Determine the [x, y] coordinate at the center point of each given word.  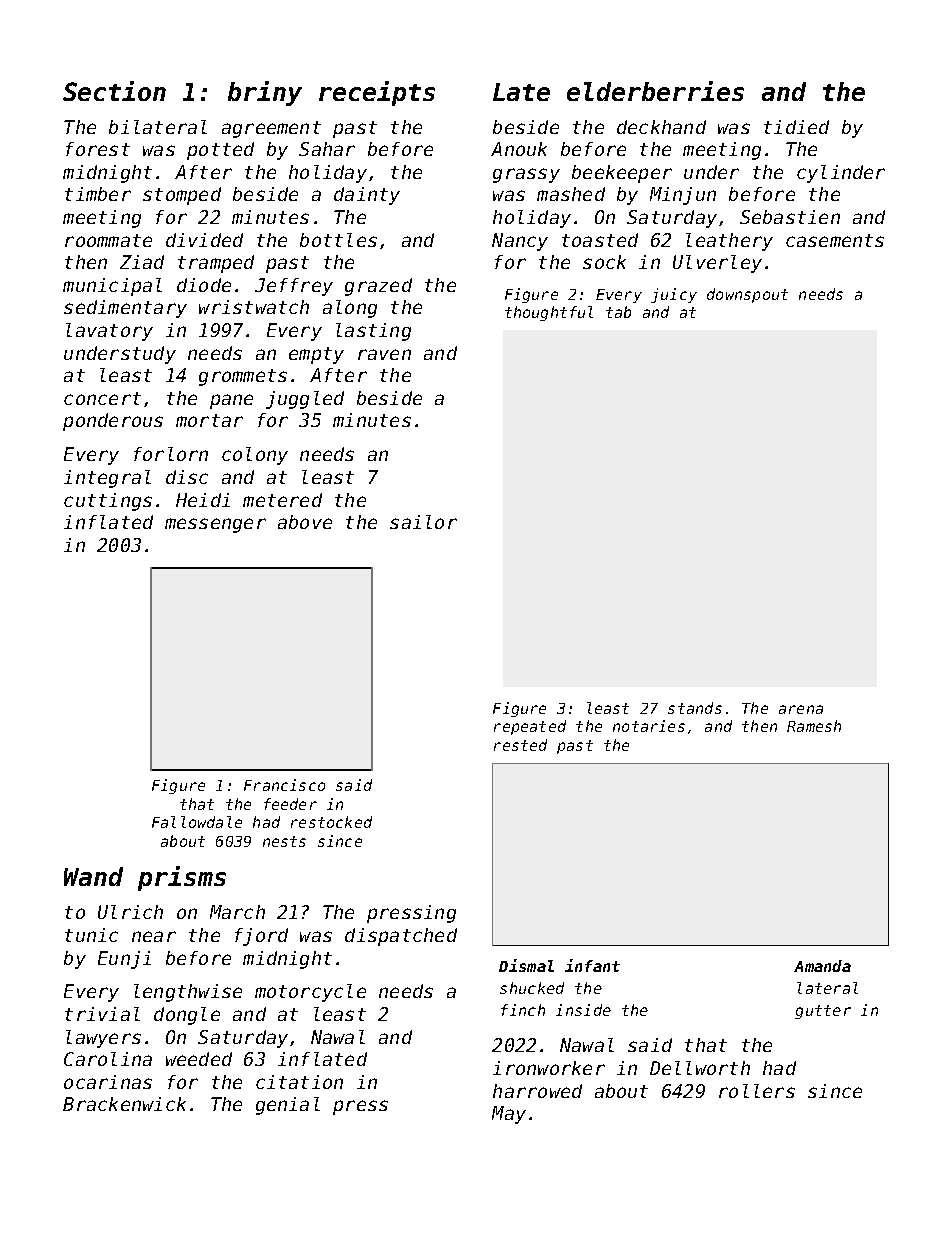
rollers [757, 1091]
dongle [187, 1016]
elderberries [655, 91]
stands [695, 708]
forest [98, 149]
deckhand [661, 127]
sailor [423, 522]
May [509, 1115]
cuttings [108, 502]
